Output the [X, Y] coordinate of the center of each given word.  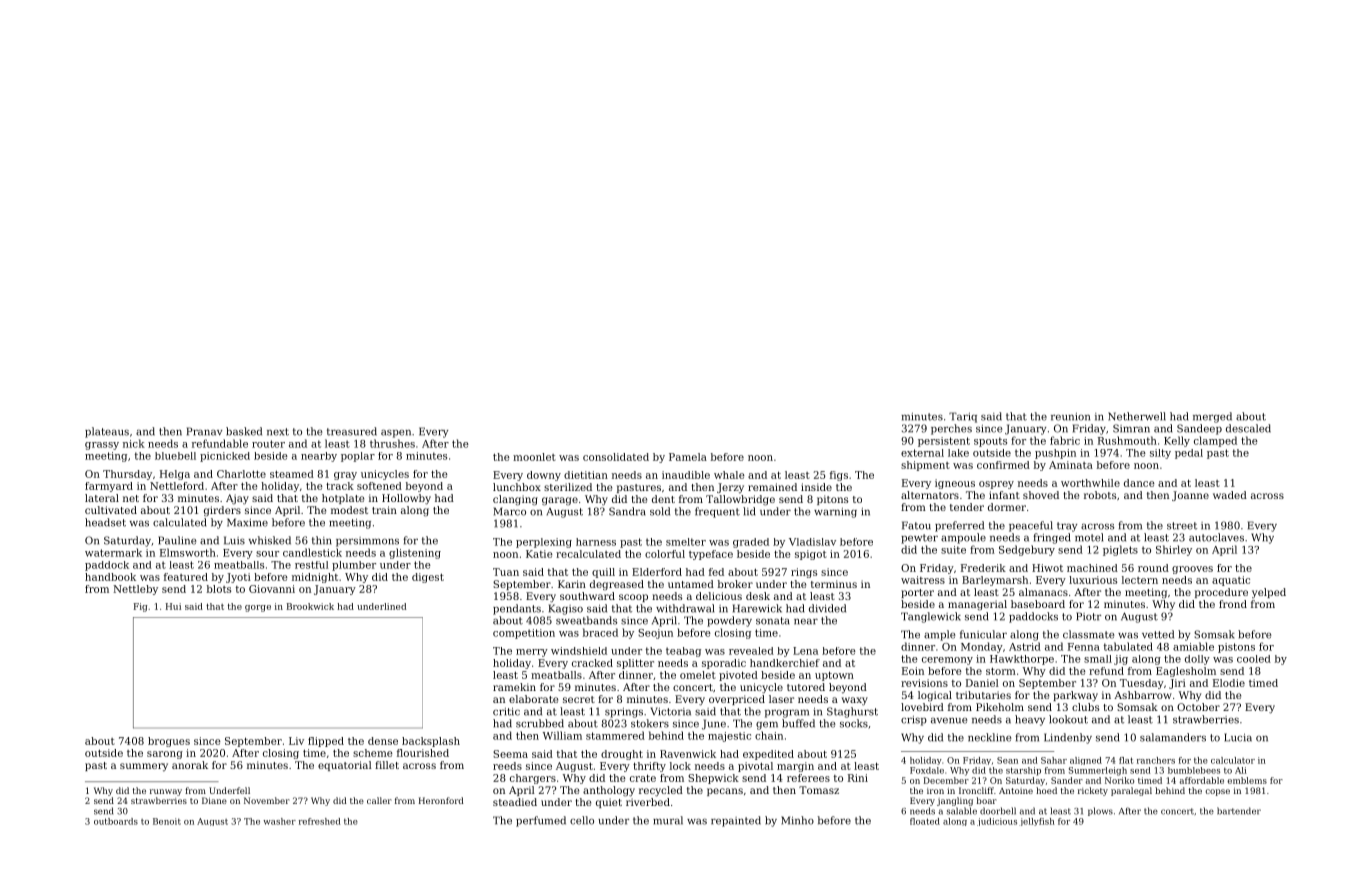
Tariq [963, 417]
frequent [717, 512]
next [278, 432]
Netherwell [1137, 416]
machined [1092, 568]
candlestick [312, 552]
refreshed [320, 821]
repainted [736, 821]
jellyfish [1037, 822]
